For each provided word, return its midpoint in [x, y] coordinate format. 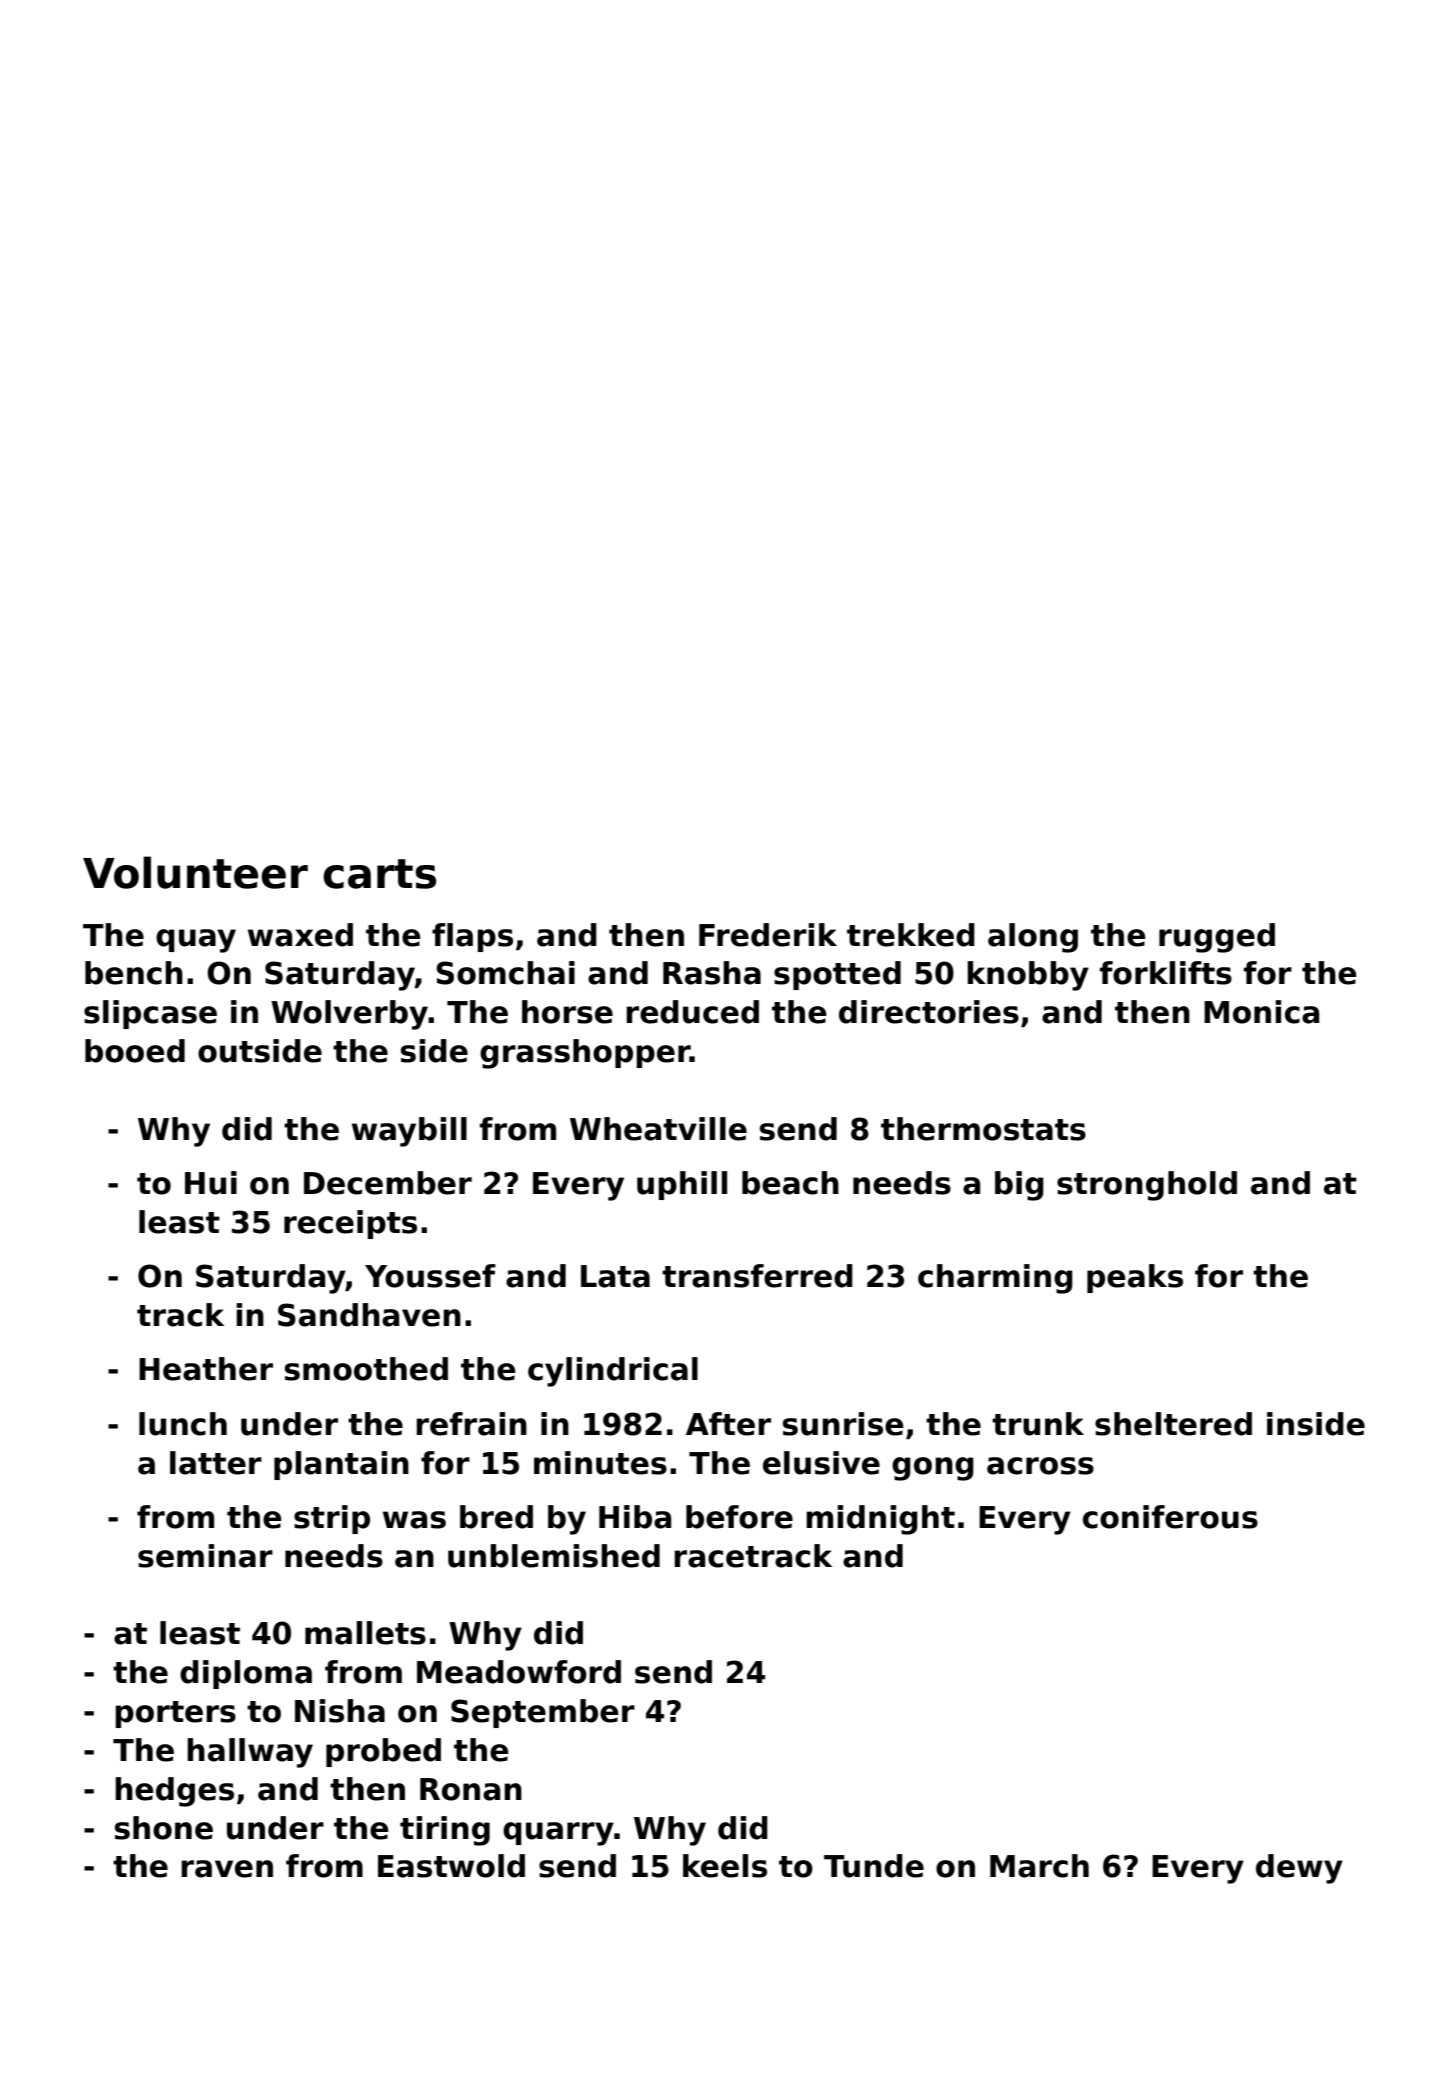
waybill [409, 1132]
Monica [1261, 1012]
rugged [1217, 938]
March [1039, 1866]
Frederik [768, 935]
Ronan [471, 1789]
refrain [471, 1424]
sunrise [843, 1424]
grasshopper [585, 1054]
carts [379, 874]
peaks [1135, 1278]
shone [164, 1828]
